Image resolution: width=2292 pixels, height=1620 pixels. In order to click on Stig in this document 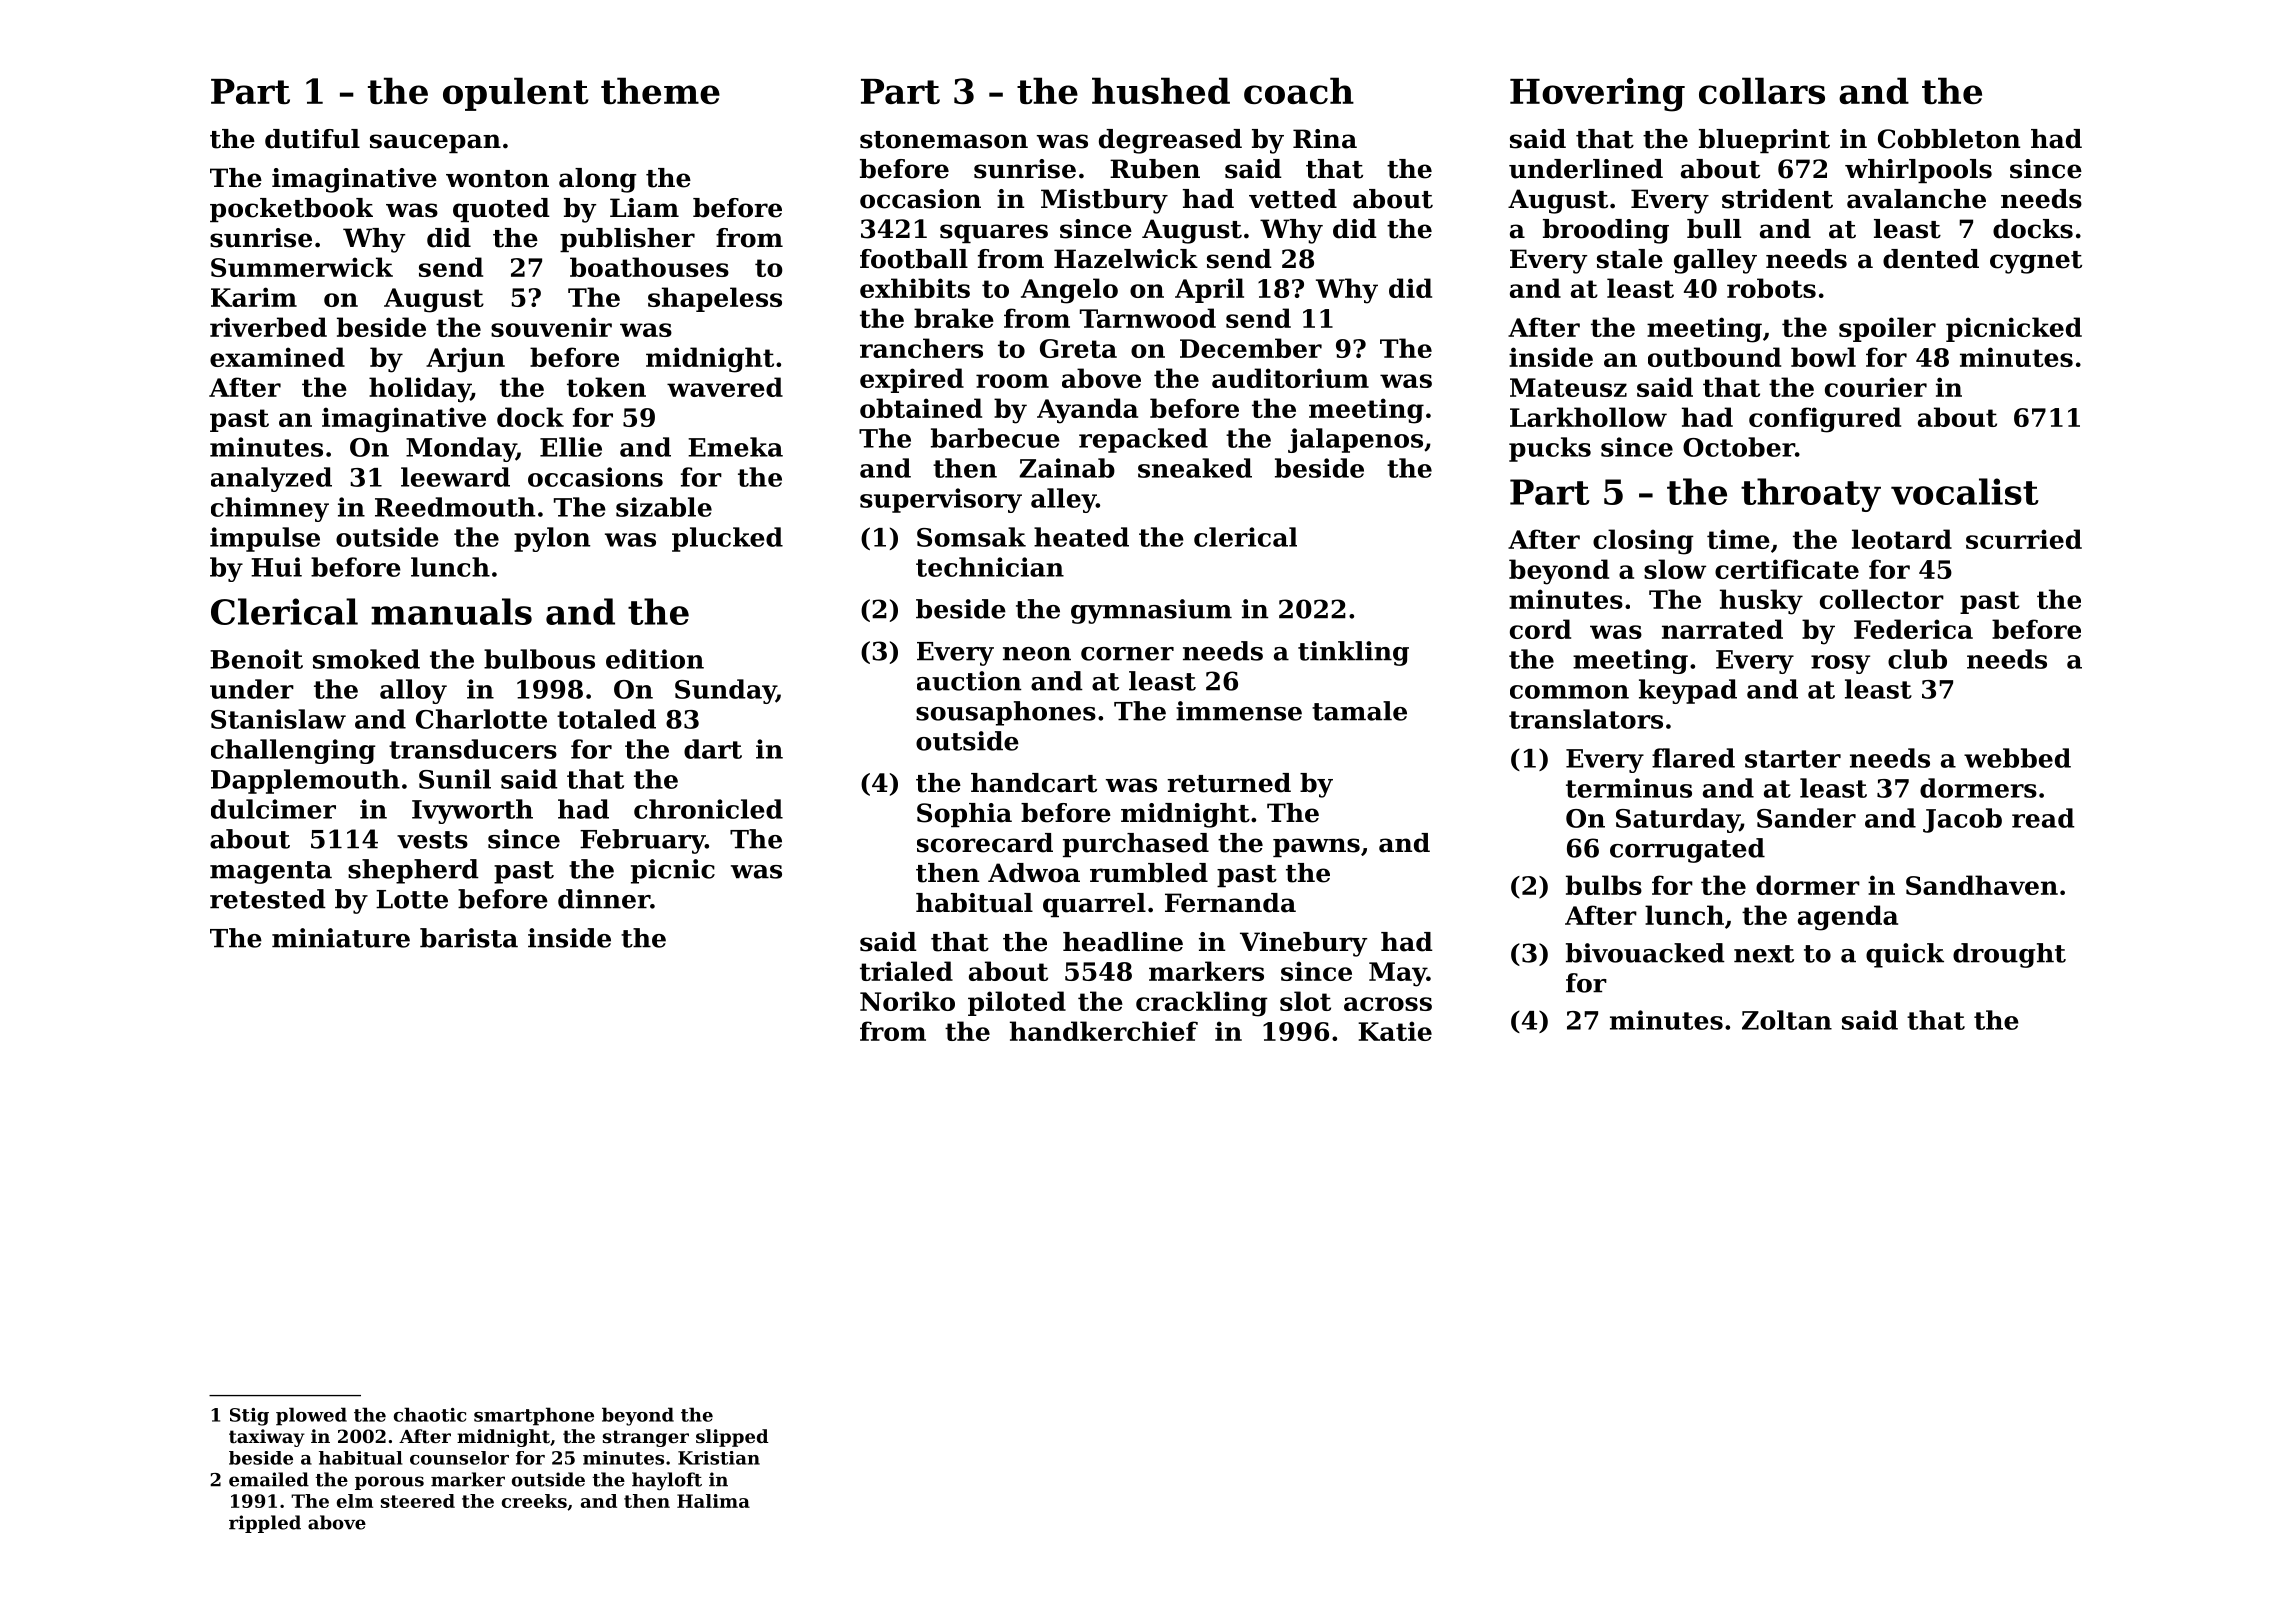, I will do `click(249, 1417)`.
